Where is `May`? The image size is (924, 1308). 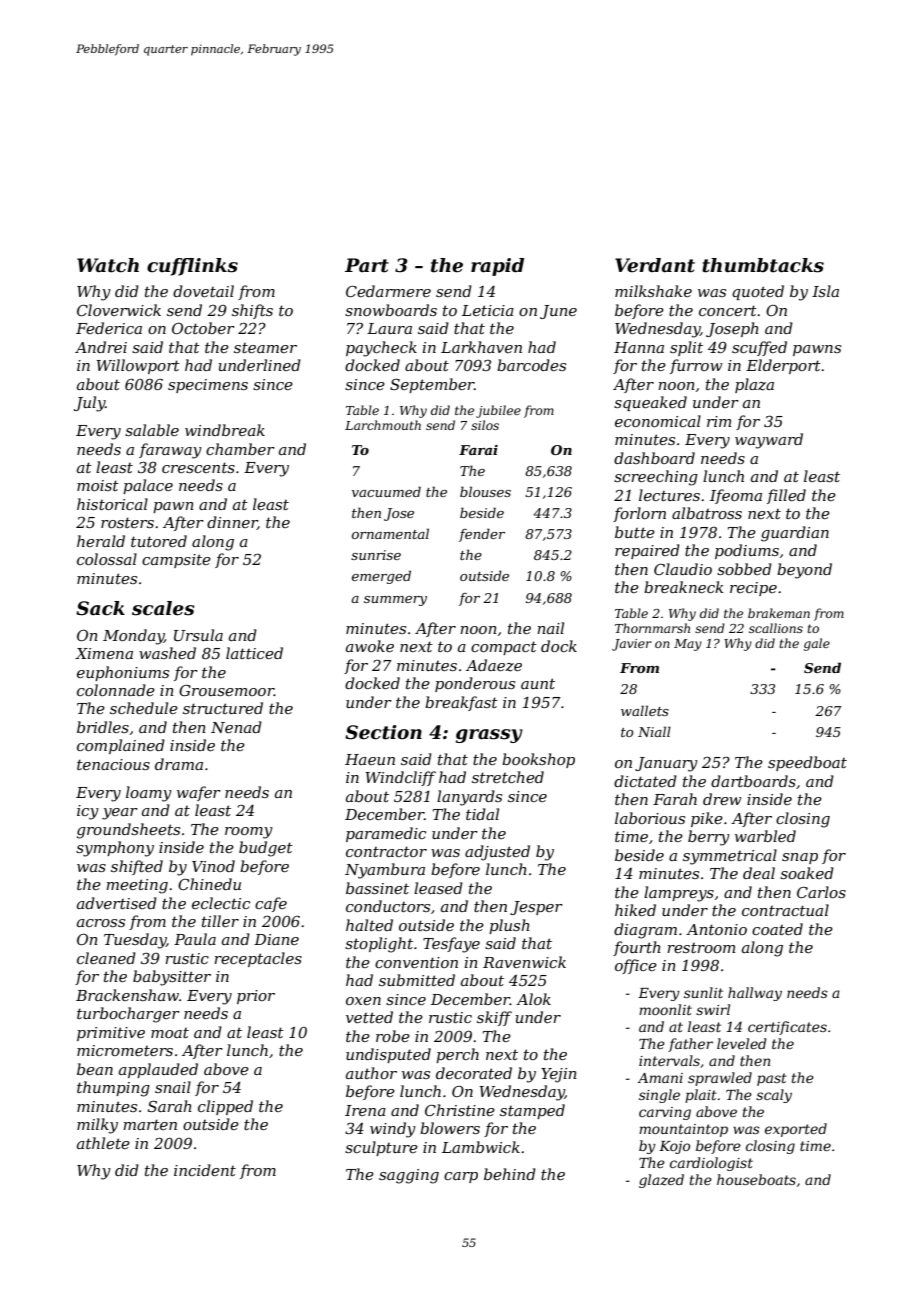 May is located at coordinates (688, 645).
